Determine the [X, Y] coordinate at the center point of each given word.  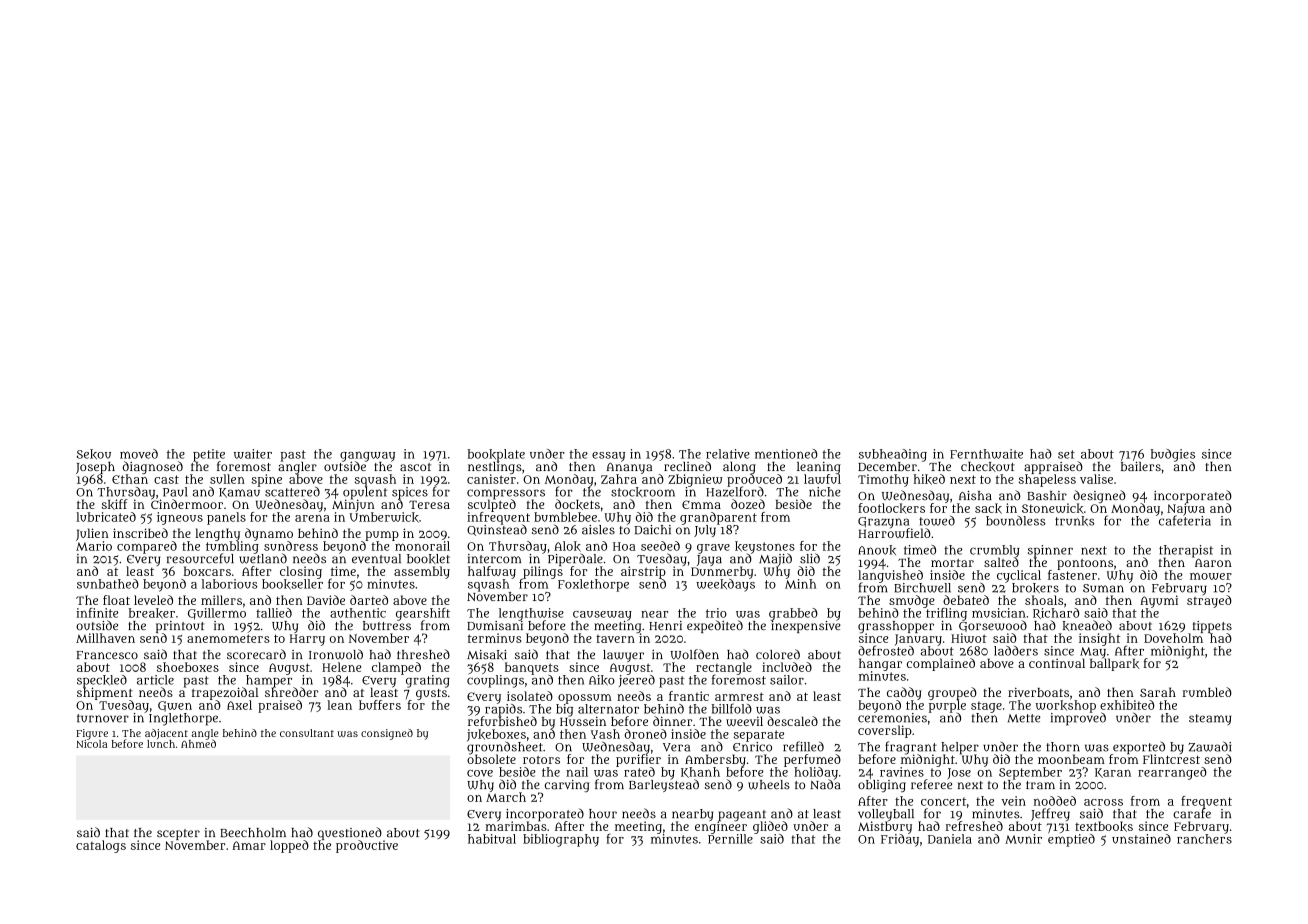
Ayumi [1159, 601]
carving [567, 786]
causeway [602, 616]
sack [988, 508]
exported [1139, 747]
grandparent [718, 518]
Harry [307, 640]
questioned [350, 833]
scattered [292, 492]
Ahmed [198, 744]
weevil [744, 721]
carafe [1192, 814]
